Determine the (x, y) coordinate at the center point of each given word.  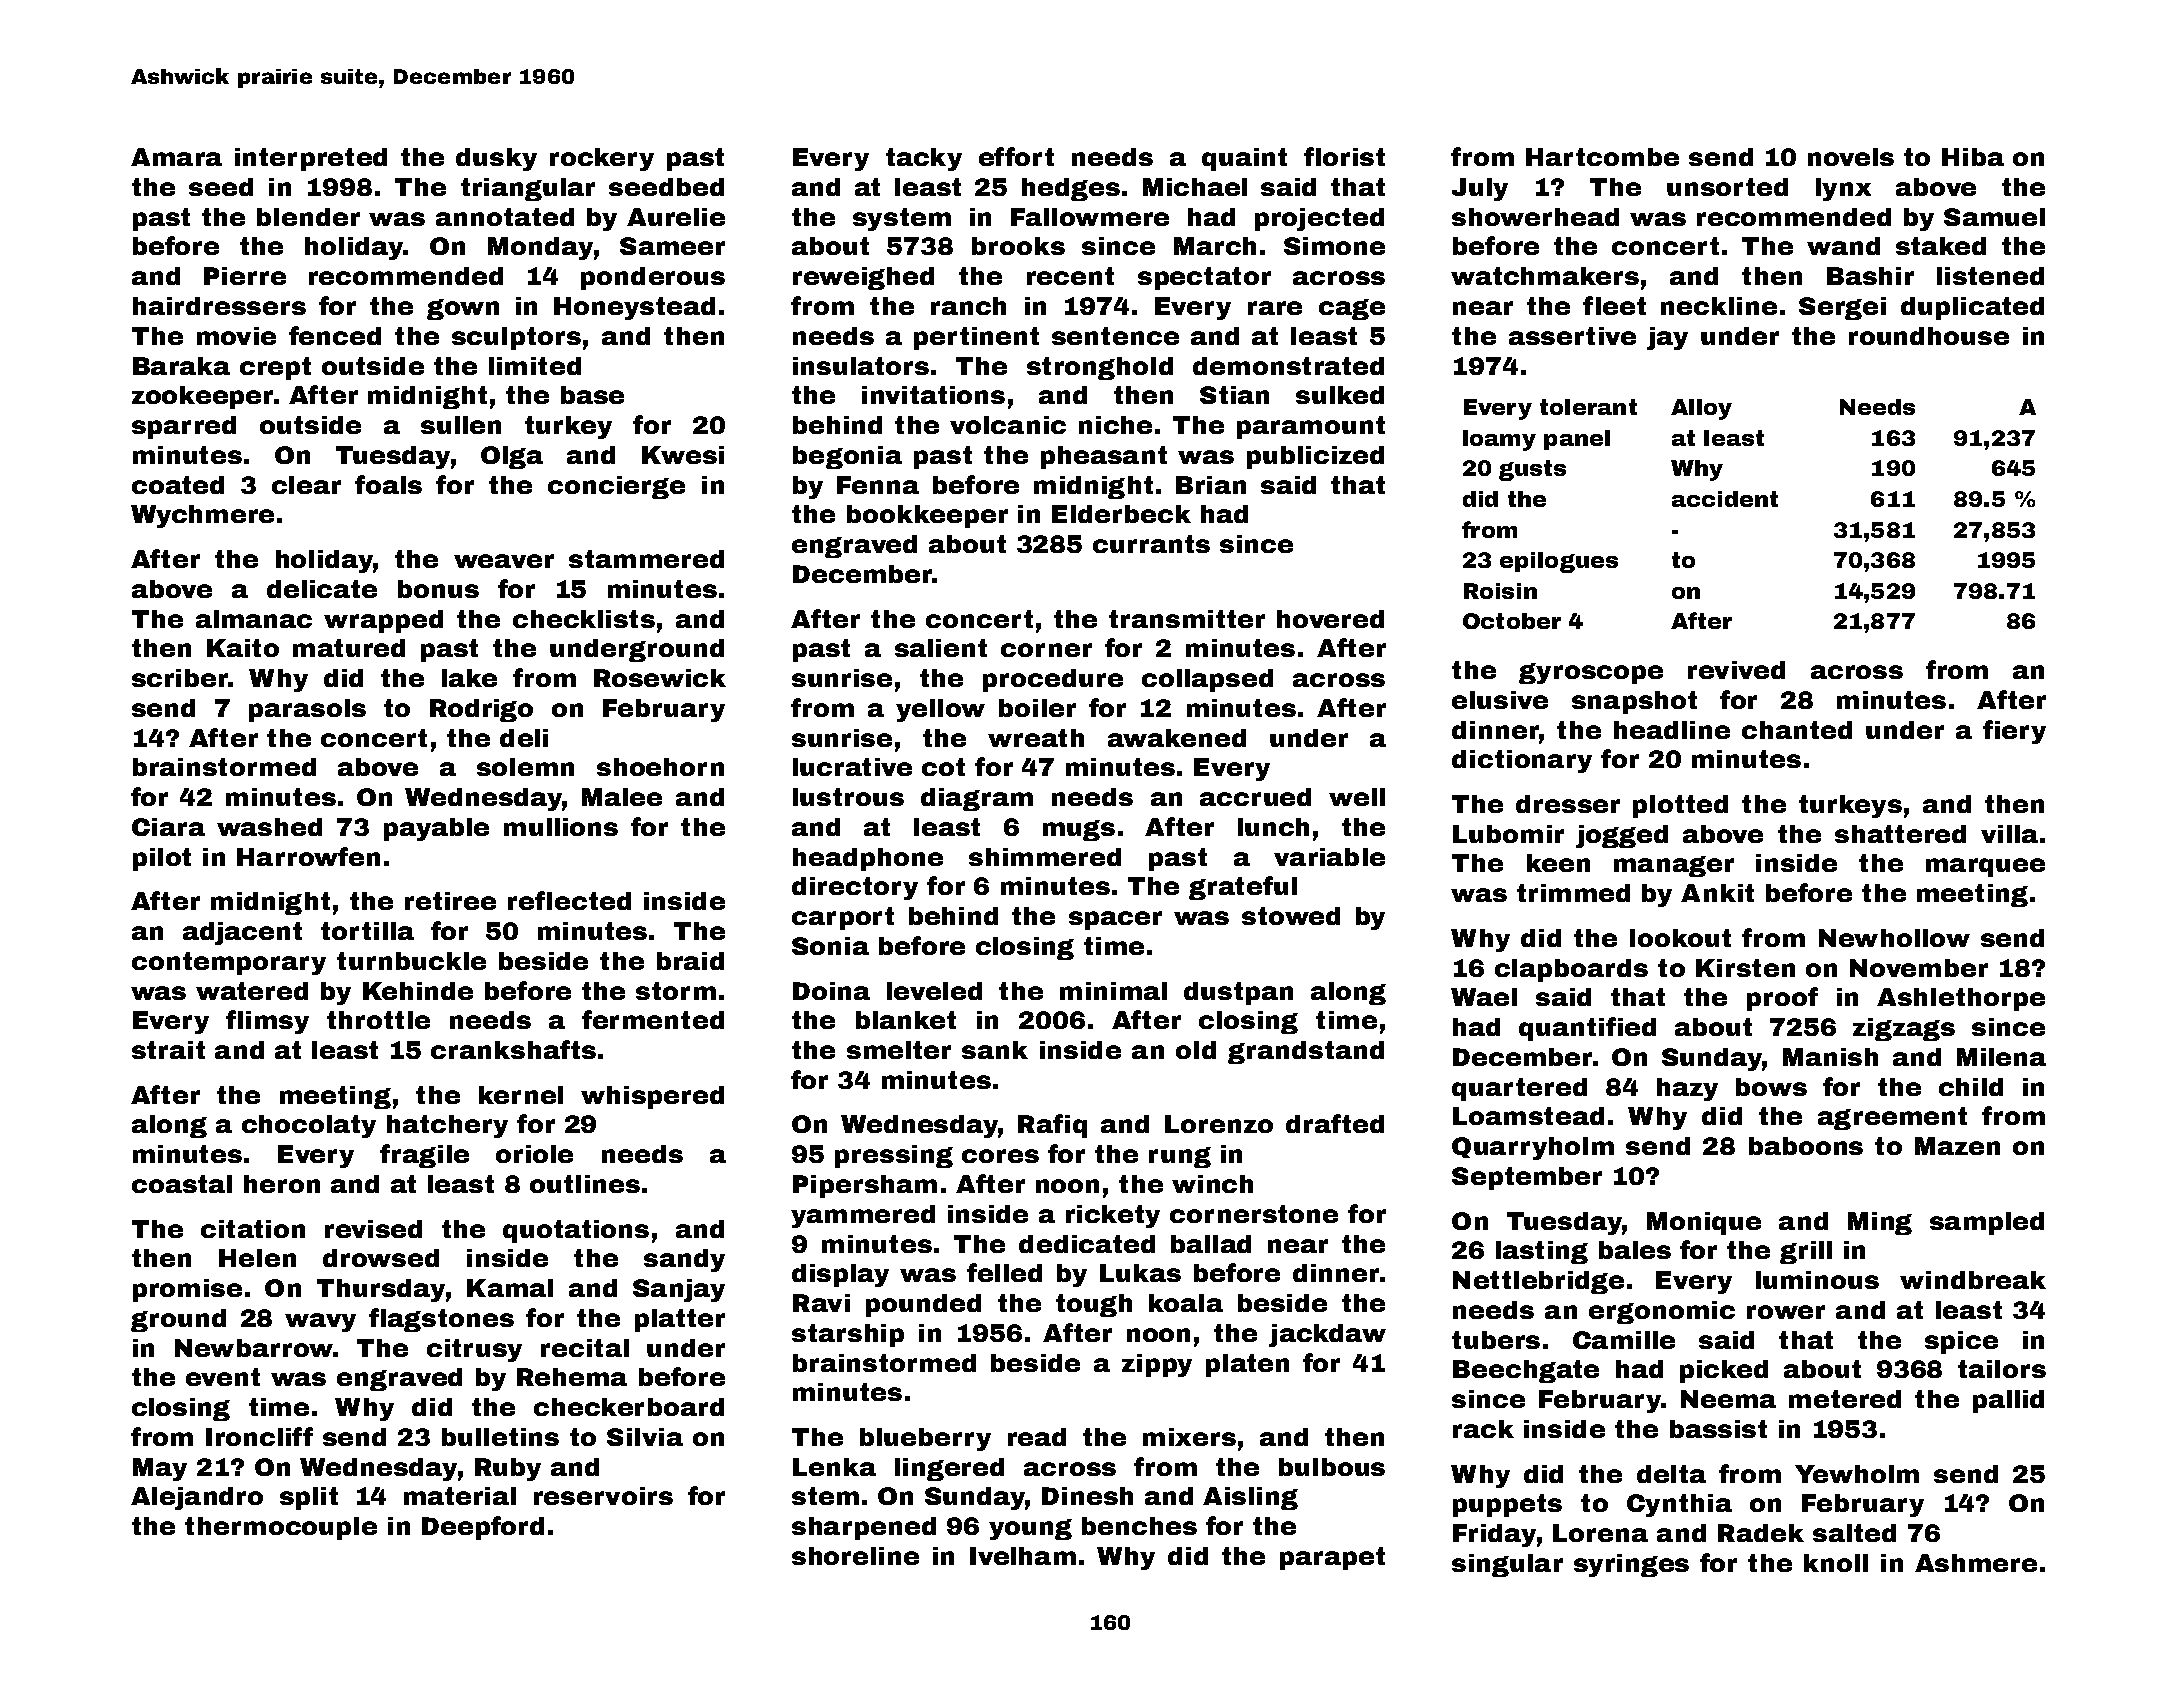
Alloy (1701, 409)
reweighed (863, 278)
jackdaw (1327, 1335)
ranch (968, 306)
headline (1672, 730)
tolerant (1588, 407)
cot (943, 767)
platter (680, 1320)
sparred (184, 427)
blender (308, 217)
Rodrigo (481, 710)
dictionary (1522, 761)
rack (1483, 1429)
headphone (868, 859)
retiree (450, 901)
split (309, 1498)
